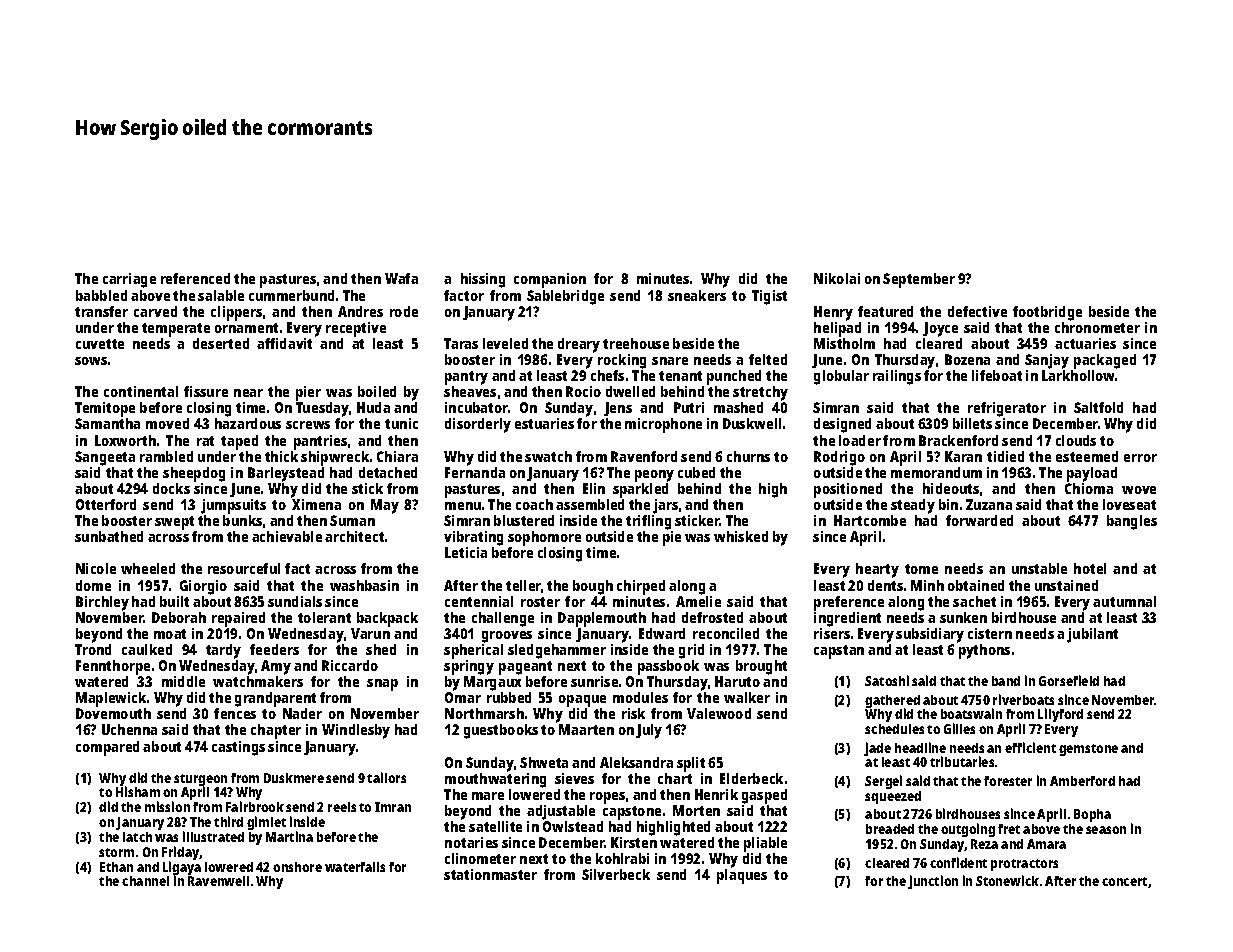 This screenshot has height=952, width=1233. Describe the element at coordinates (401, 278) in the screenshot. I see `Wafa` at that location.
